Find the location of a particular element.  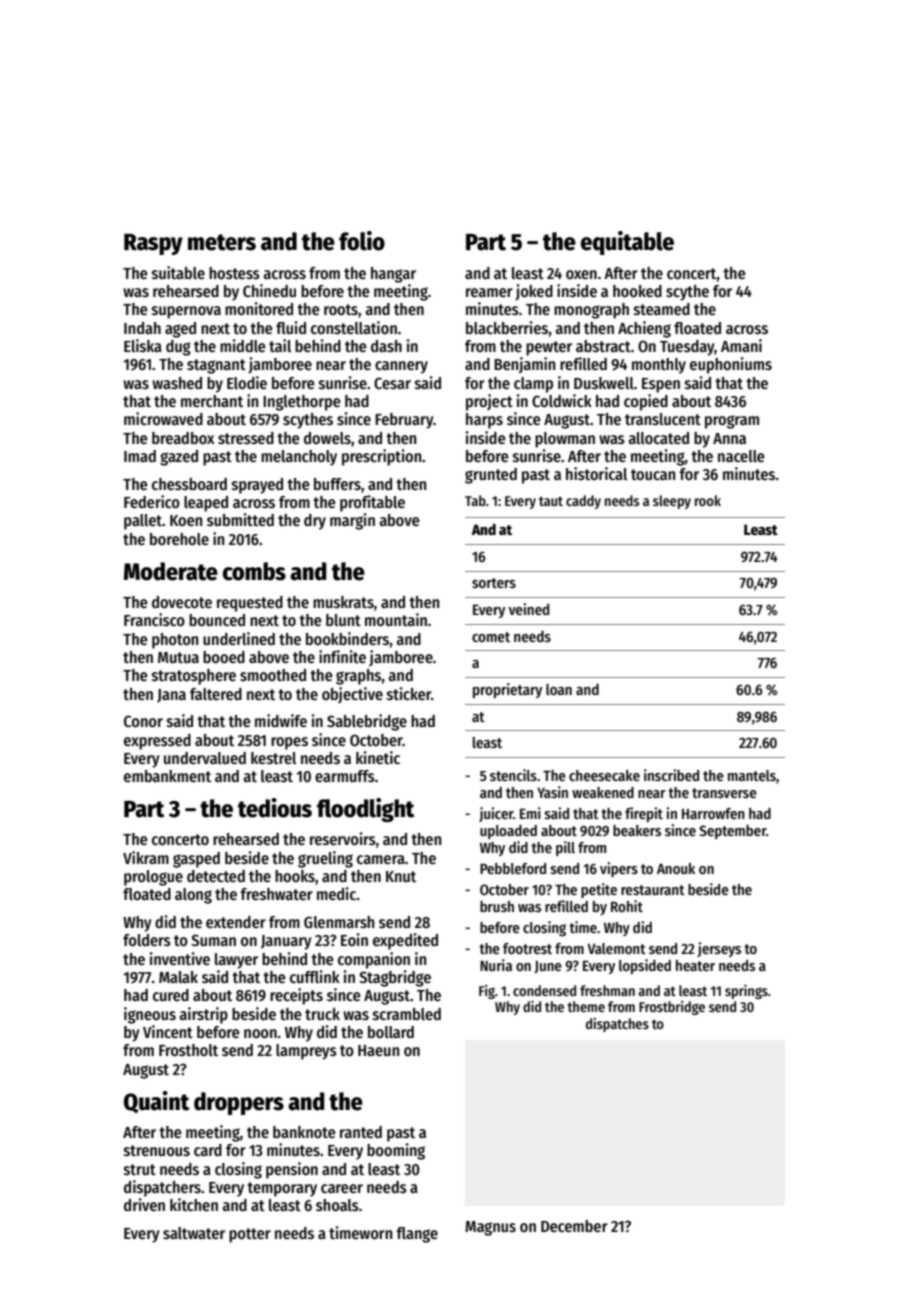

dispatches is located at coordinates (617, 1025).
